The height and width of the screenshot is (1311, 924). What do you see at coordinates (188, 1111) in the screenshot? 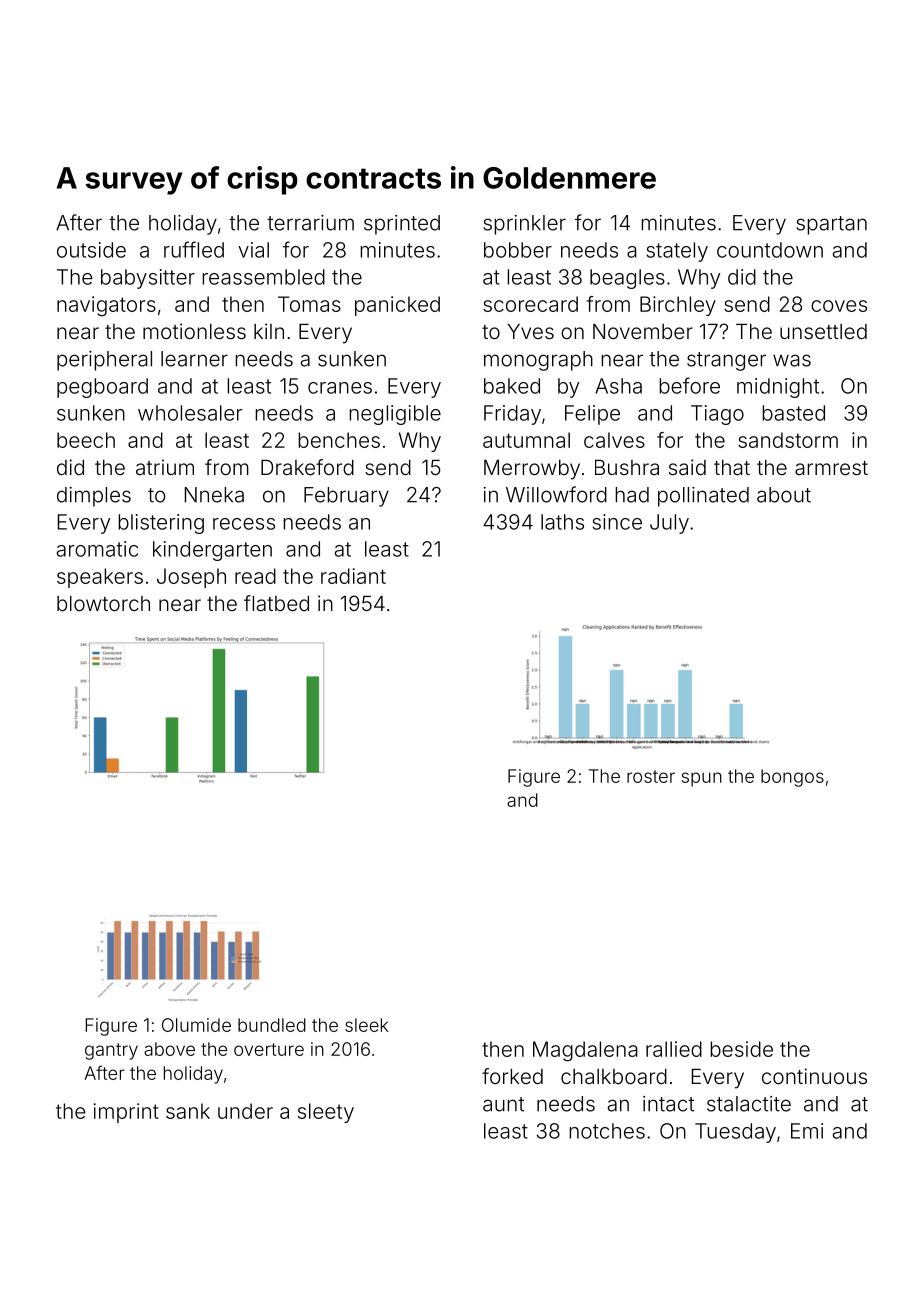
I see `sank` at bounding box center [188, 1111].
